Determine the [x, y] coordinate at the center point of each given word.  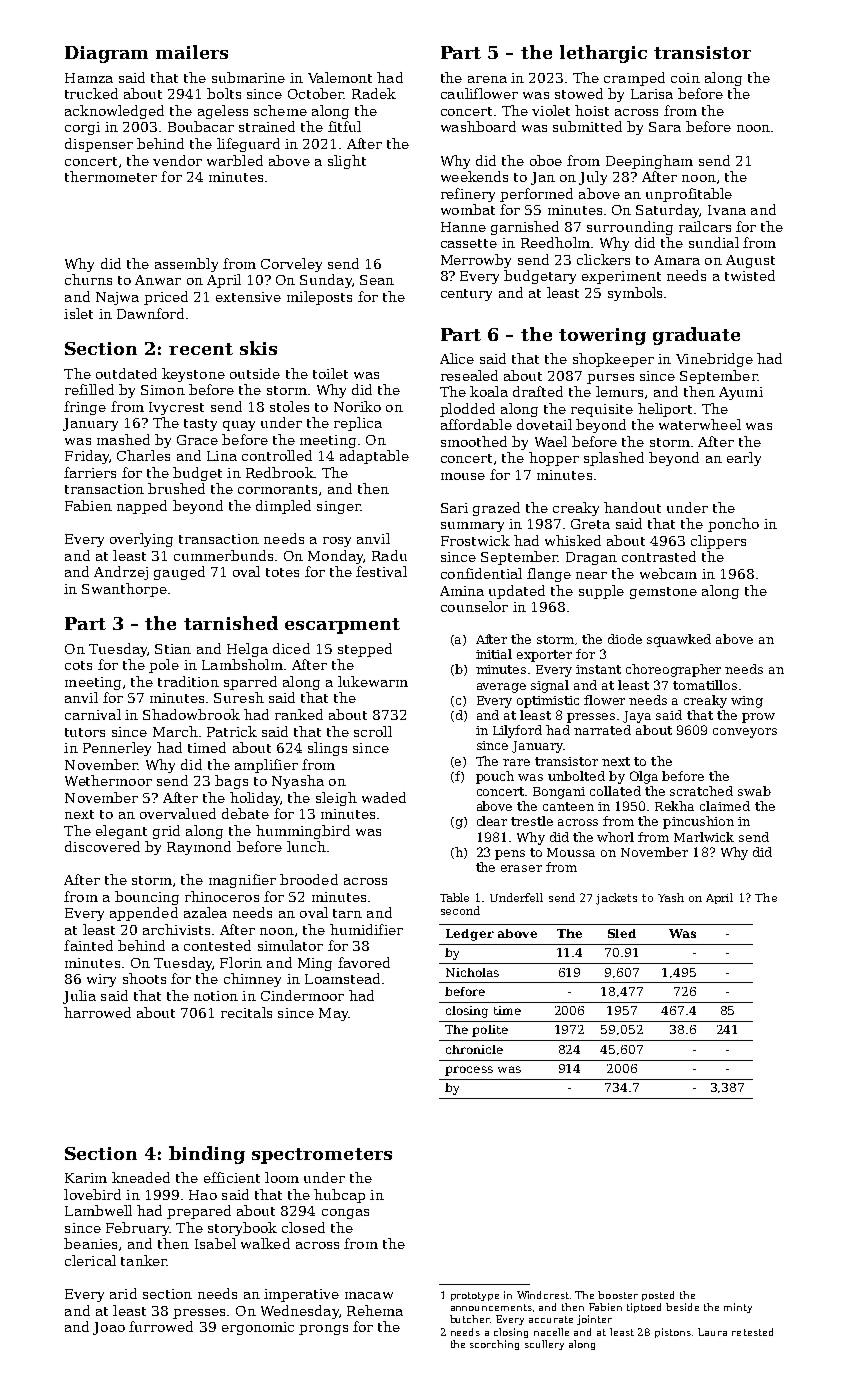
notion [216, 996]
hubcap [339, 1196]
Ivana [727, 210]
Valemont [340, 77]
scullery [544, 1345]
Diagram [106, 54]
